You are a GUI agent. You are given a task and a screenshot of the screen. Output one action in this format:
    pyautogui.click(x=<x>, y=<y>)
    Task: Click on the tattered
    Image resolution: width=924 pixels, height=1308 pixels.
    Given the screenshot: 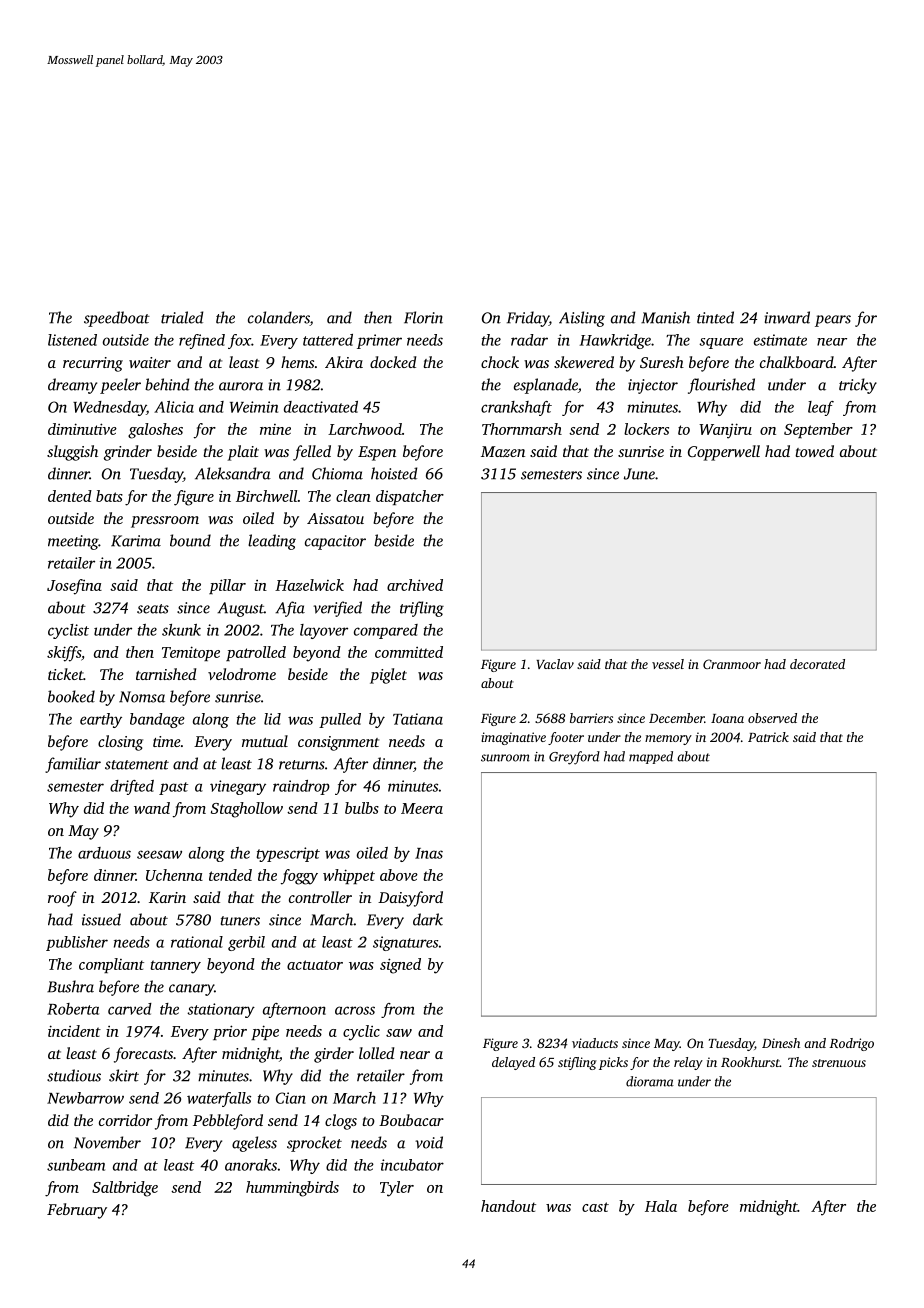 What is the action you would take?
    pyautogui.click(x=328, y=340)
